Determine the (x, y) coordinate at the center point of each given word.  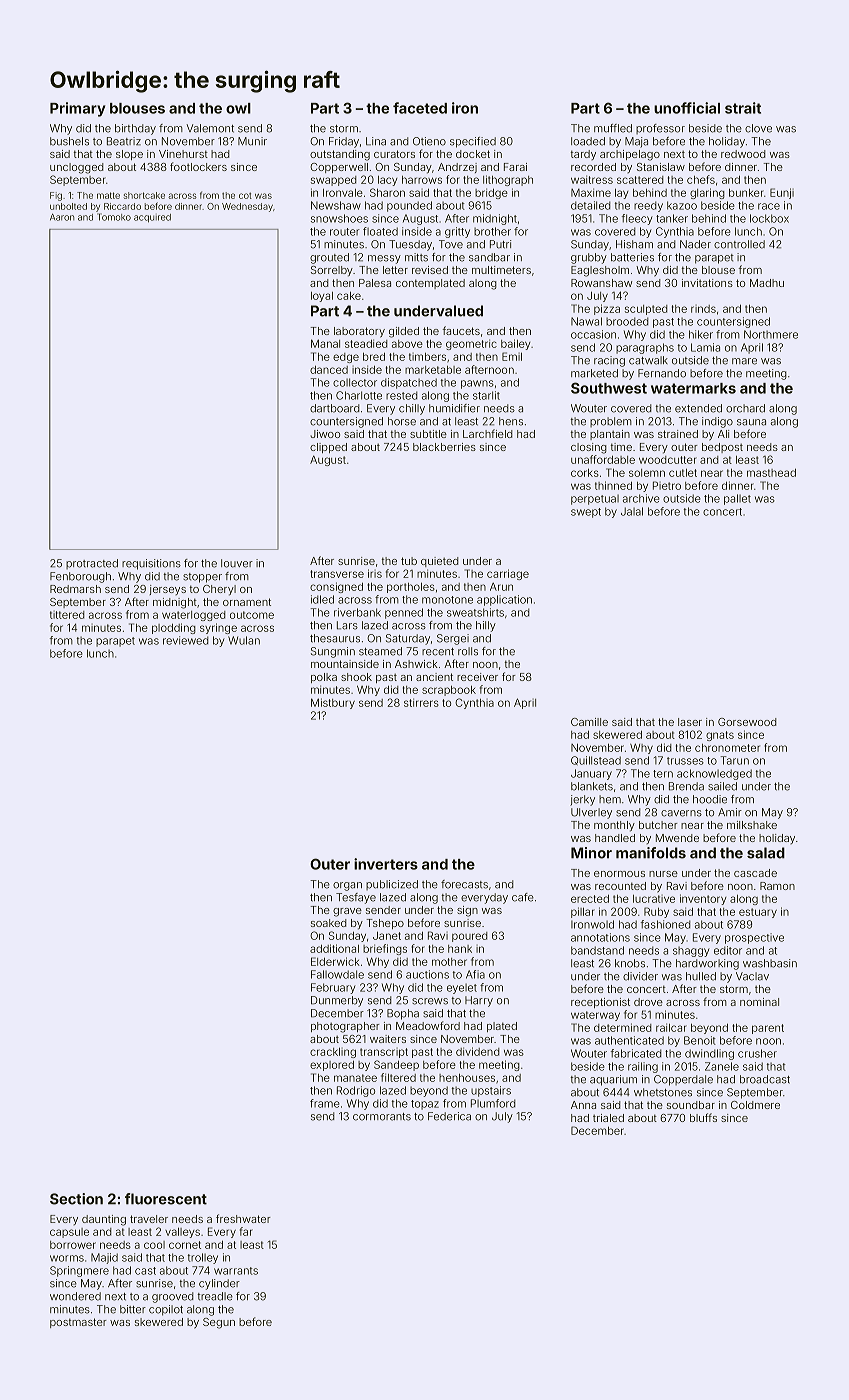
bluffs (703, 1117)
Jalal (632, 511)
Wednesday (247, 207)
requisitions (151, 564)
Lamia (705, 347)
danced (329, 370)
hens (511, 421)
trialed (608, 1118)
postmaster (78, 1323)
